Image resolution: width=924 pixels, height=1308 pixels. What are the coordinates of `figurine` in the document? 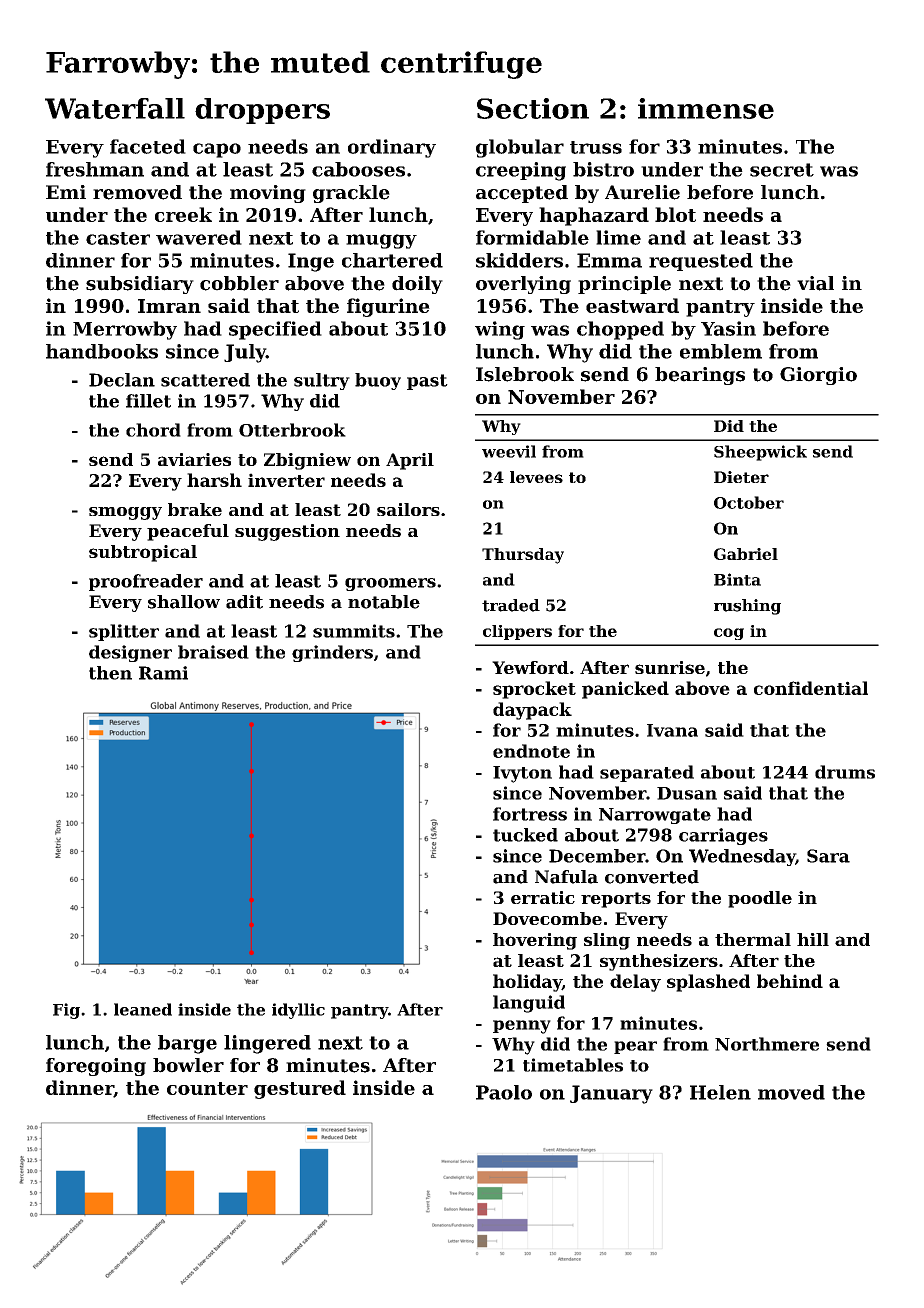 It's located at (388, 307).
